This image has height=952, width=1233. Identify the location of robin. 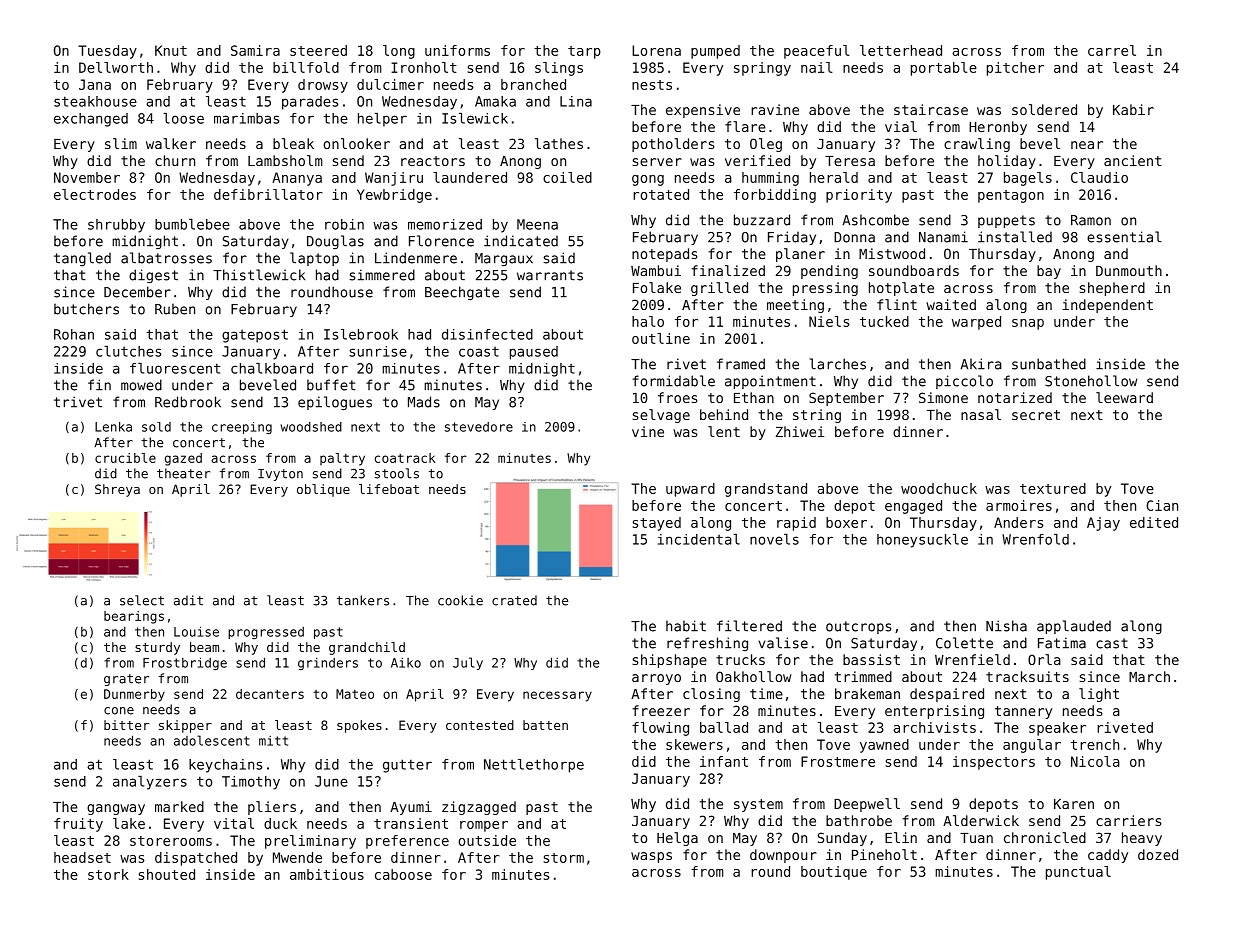
(344, 224).
